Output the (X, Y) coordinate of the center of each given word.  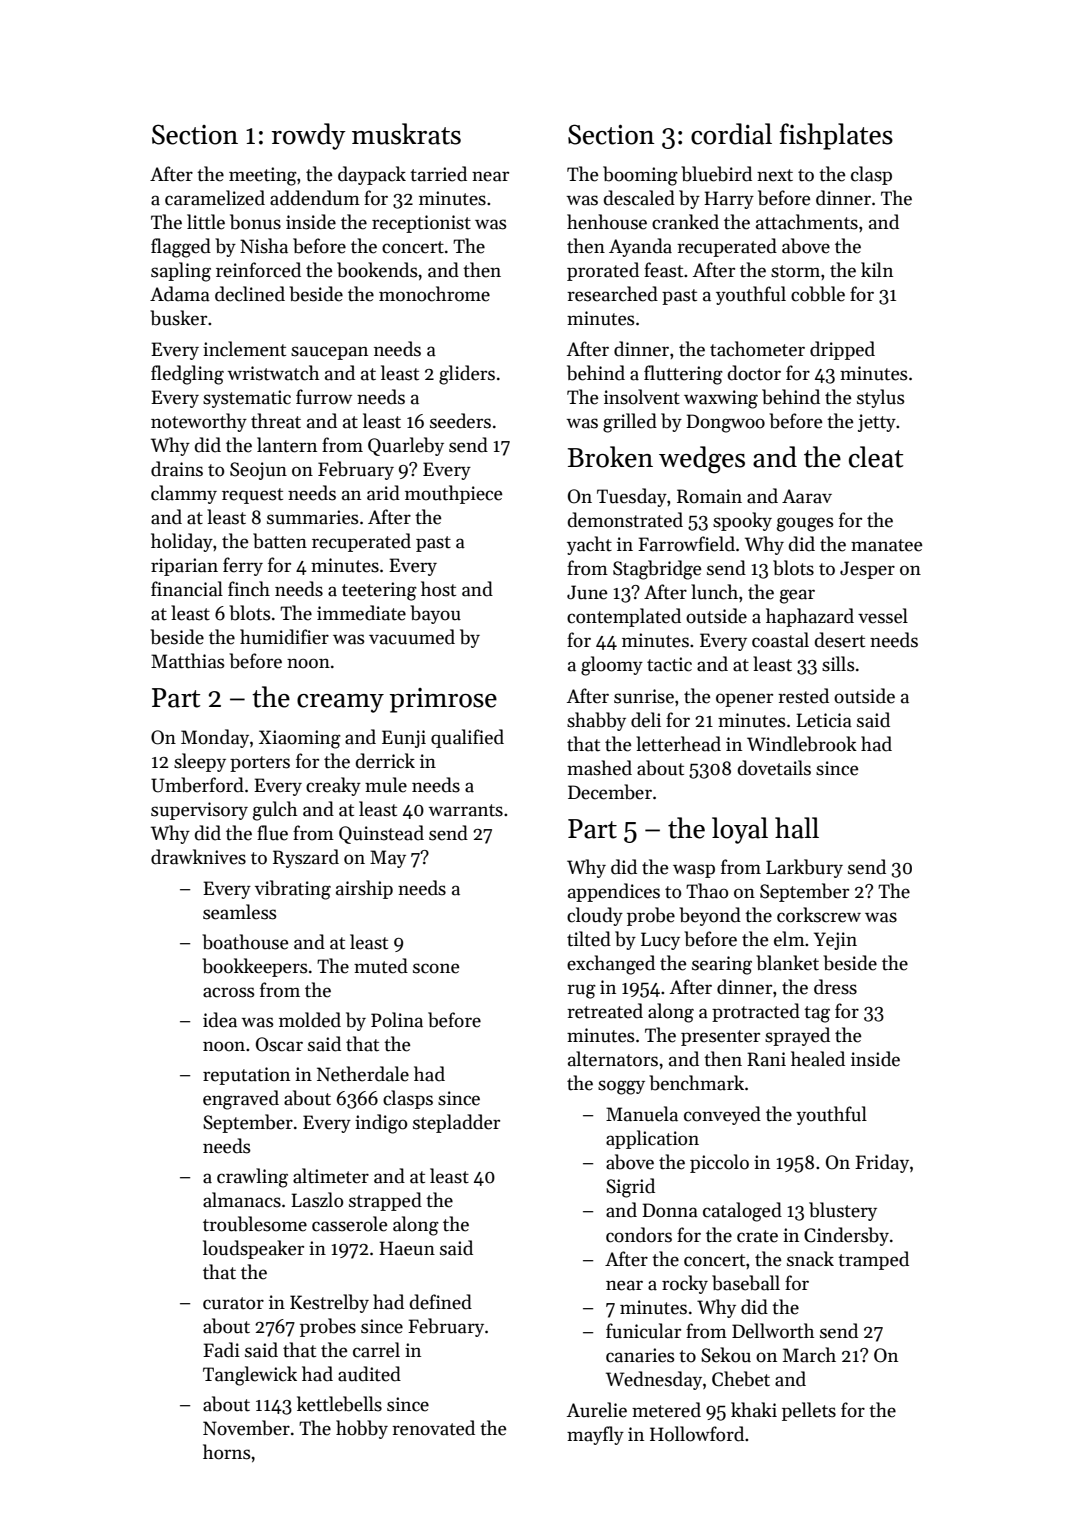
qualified (467, 738)
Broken (610, 457)
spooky (742, 521)
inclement (244, 349)
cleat (876, 457)
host (438, 589)
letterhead (678, 744)
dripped (842, 350)
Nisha (264, 246)
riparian (184, 567)
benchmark (696, 1083)
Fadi (221, 1350)
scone (436, 968)
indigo (381, 1124)
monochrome (434, 294)
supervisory (199, 811)
